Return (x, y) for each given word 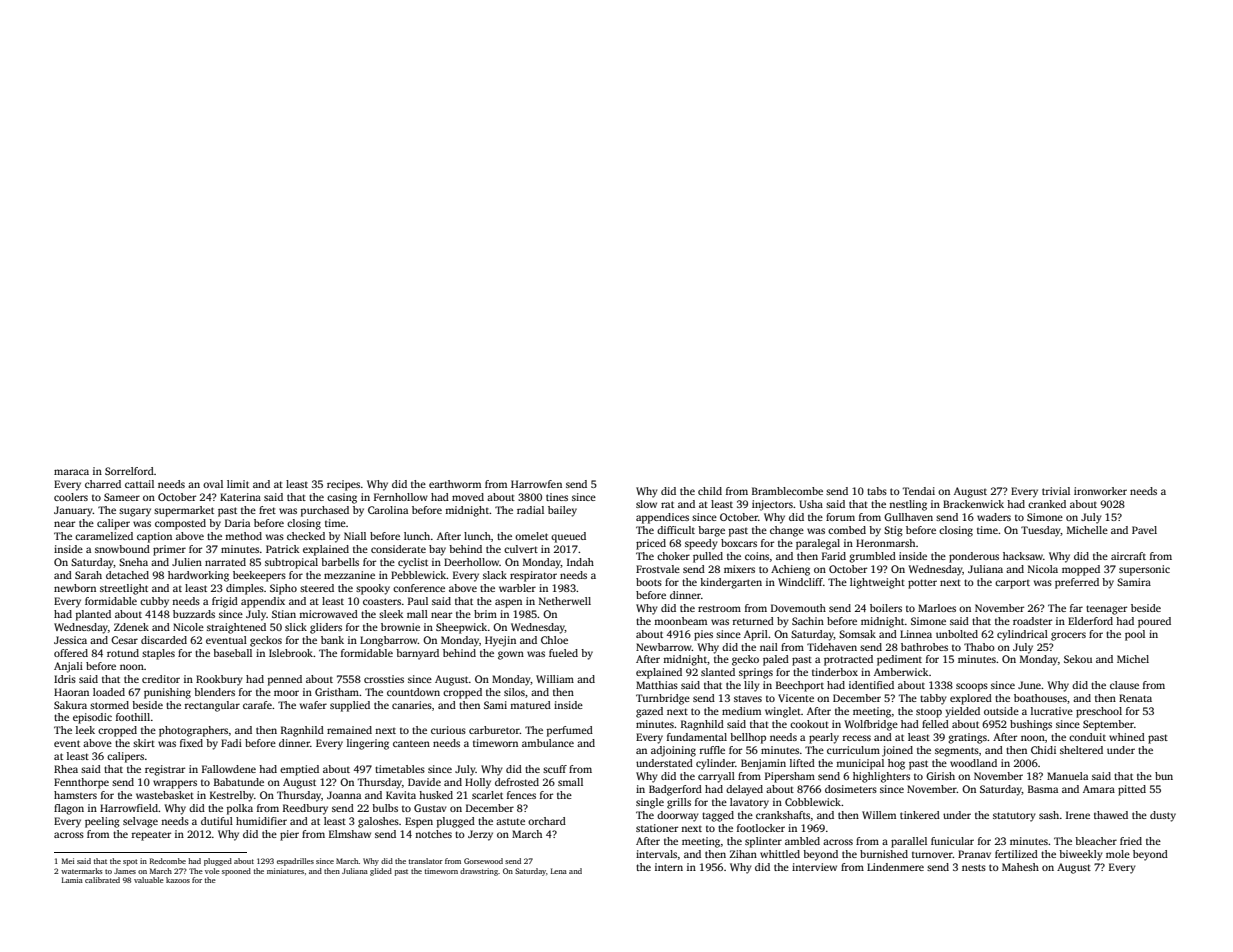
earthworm (455, 484)
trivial (1056, 491)
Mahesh (1020, 867)
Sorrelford (129, 471)
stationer (657, 828)
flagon (69, 809)
